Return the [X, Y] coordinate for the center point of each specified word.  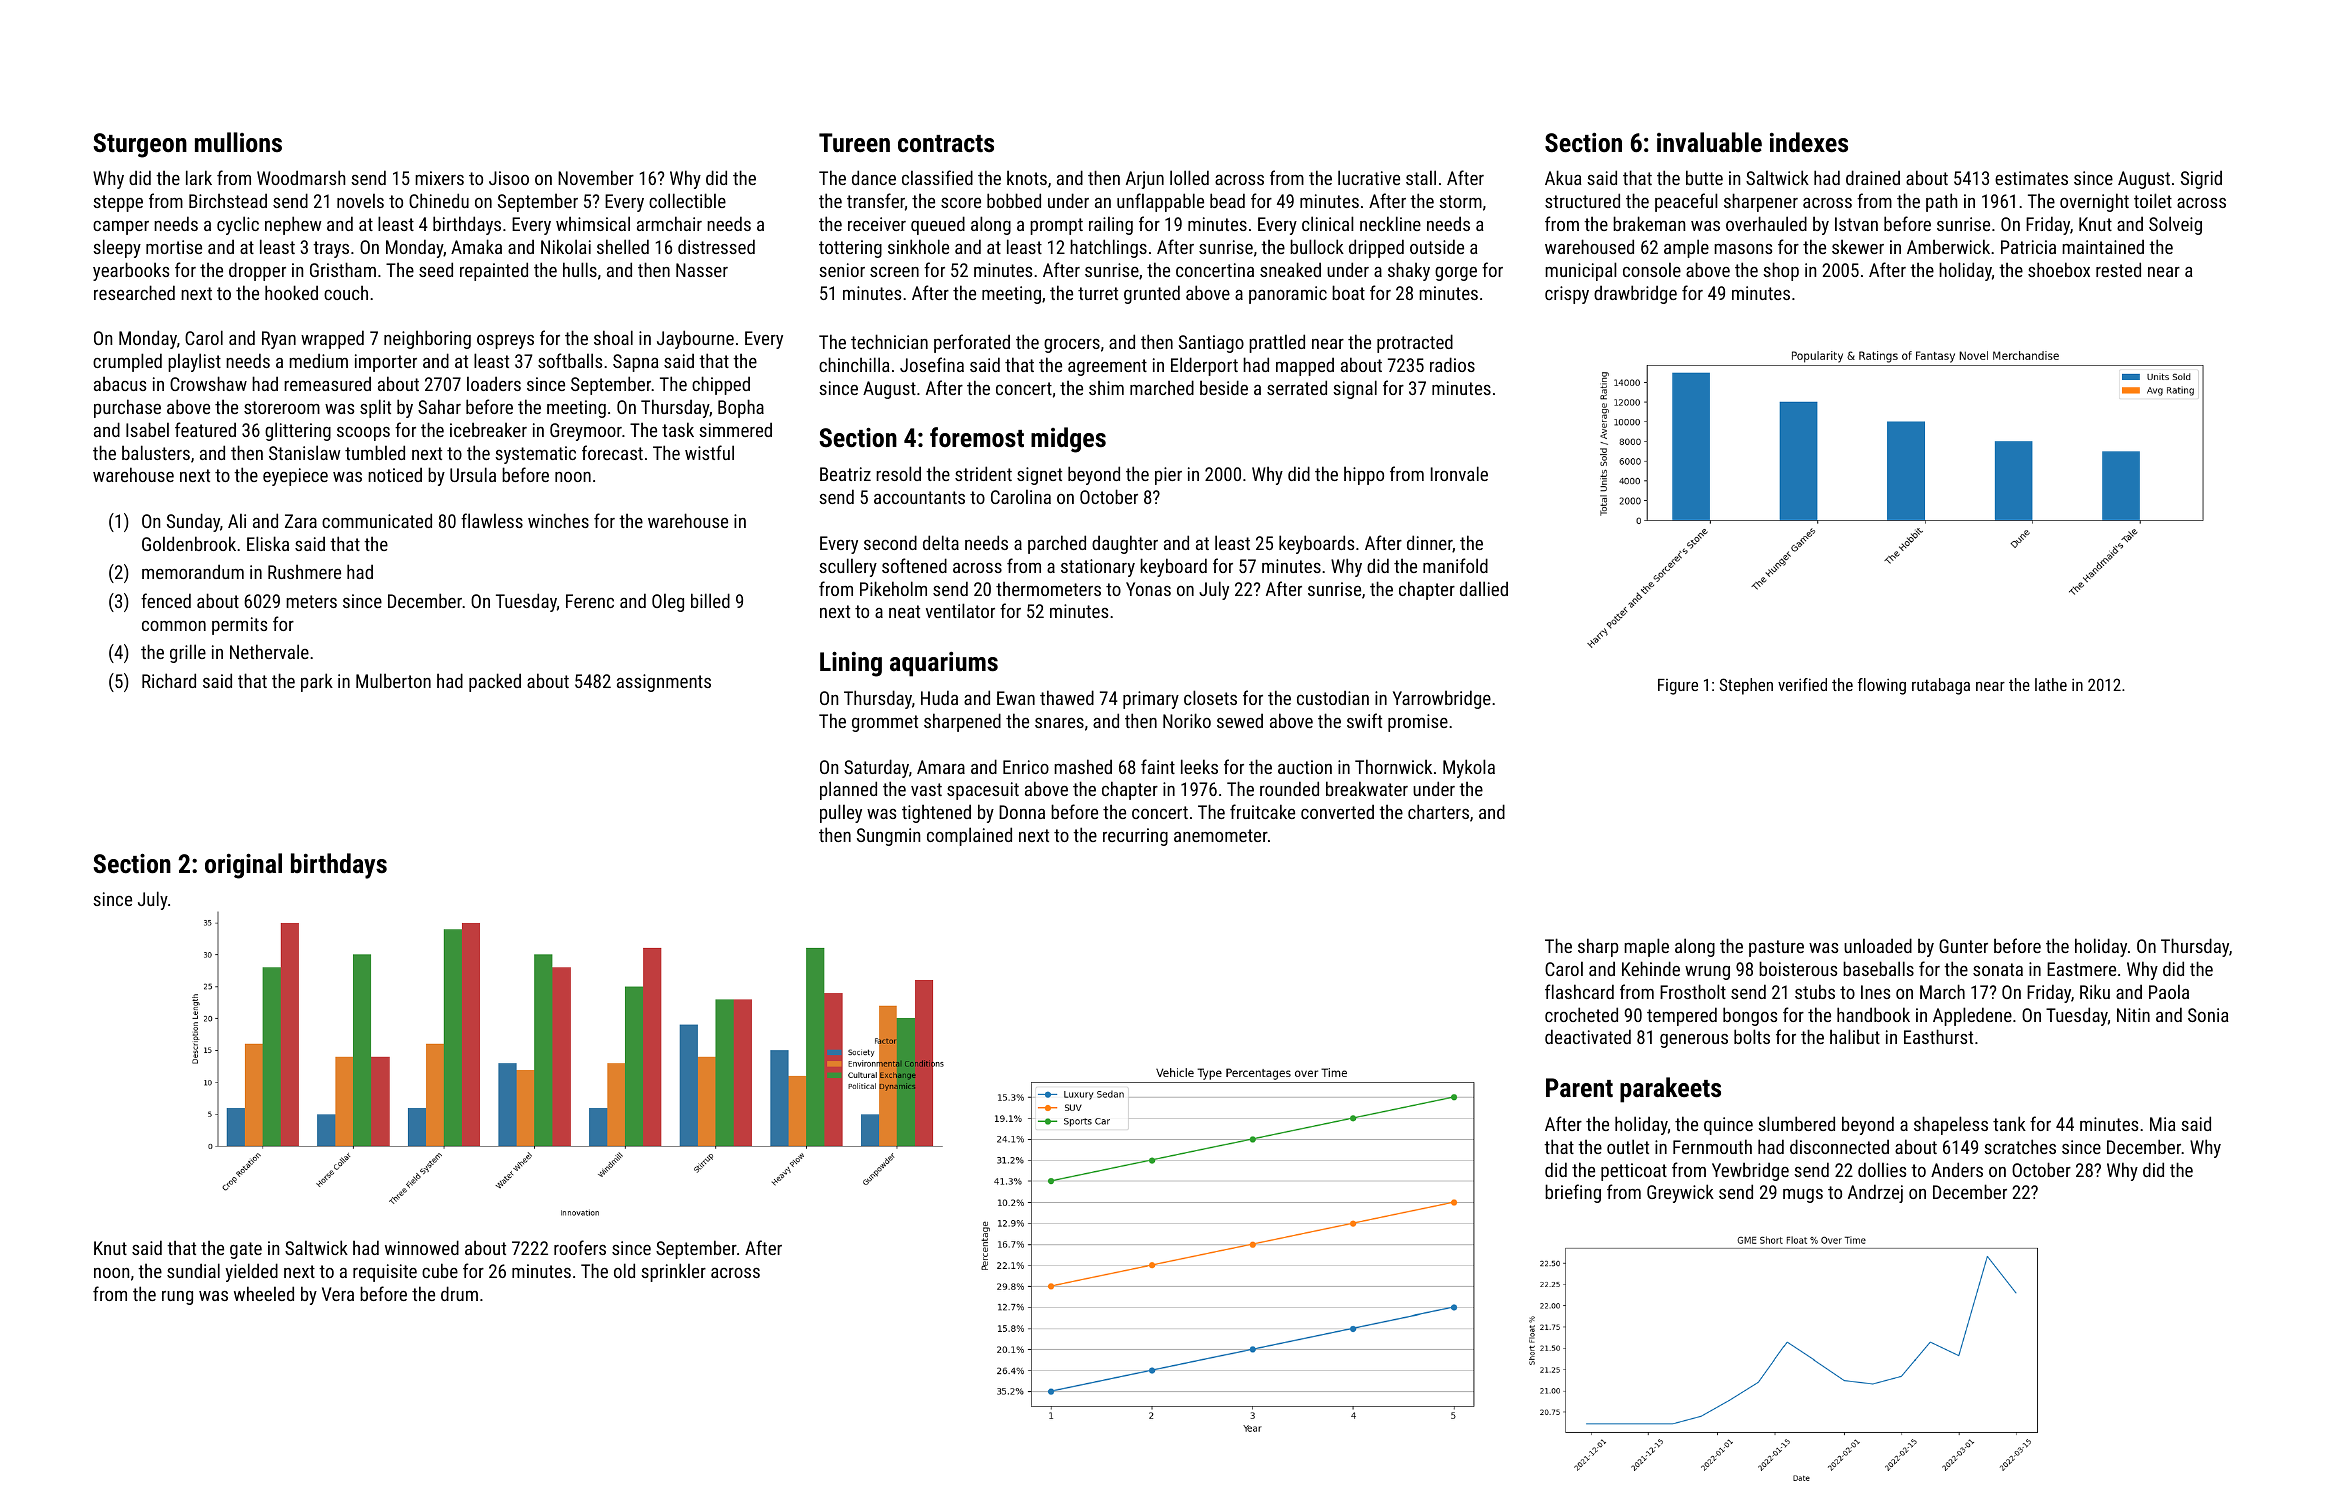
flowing [1882, 686]
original [243, 866]
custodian [1333, 697]
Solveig [2175, 225]
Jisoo [509, 178]
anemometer [1221, 835]
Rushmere [304, 572]
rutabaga [1941, 686]
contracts [946, 143]
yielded [251, 1272]
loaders [494, 383]
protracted [1415, 343]
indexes [1809, 142]
